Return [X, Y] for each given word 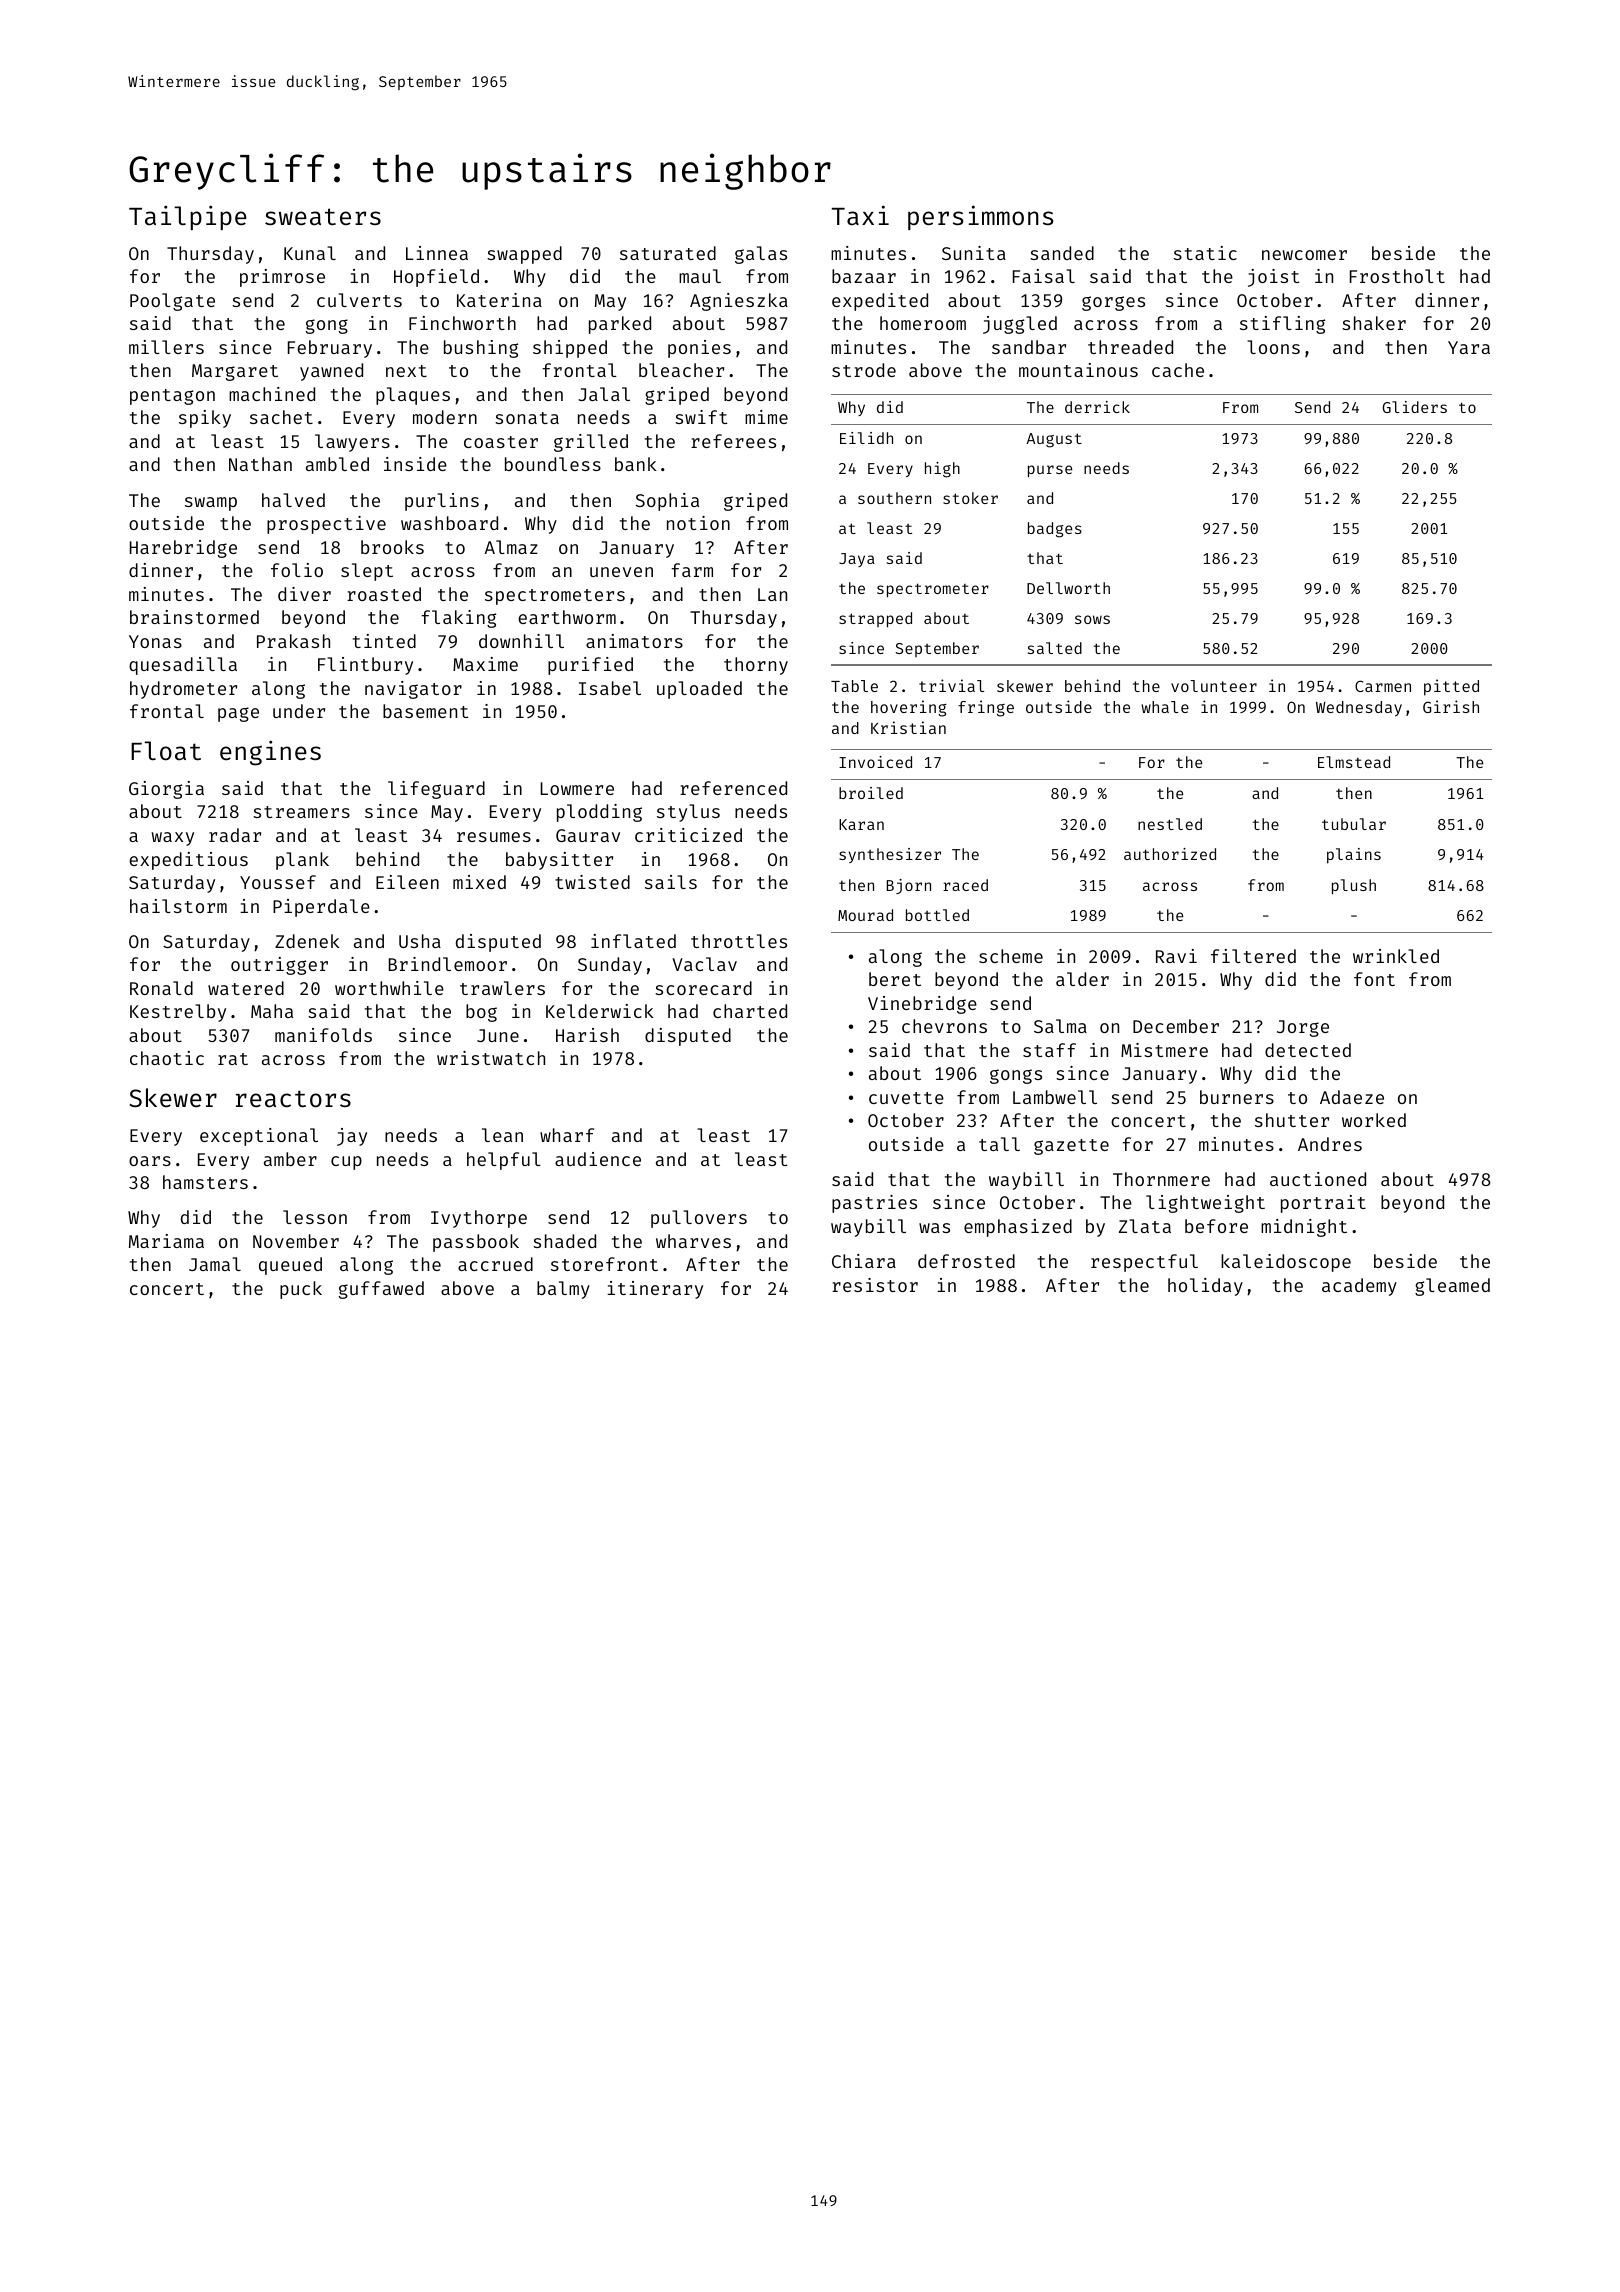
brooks [392, 547]
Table [854, 686]
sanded [1062, 253]
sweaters [323, 217]
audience [598, 1159]
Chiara [864, 1261]
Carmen [1383, 686]
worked [1374, 1120]
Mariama [166, 1241]
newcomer [1304, 255]
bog [481, 1013]
